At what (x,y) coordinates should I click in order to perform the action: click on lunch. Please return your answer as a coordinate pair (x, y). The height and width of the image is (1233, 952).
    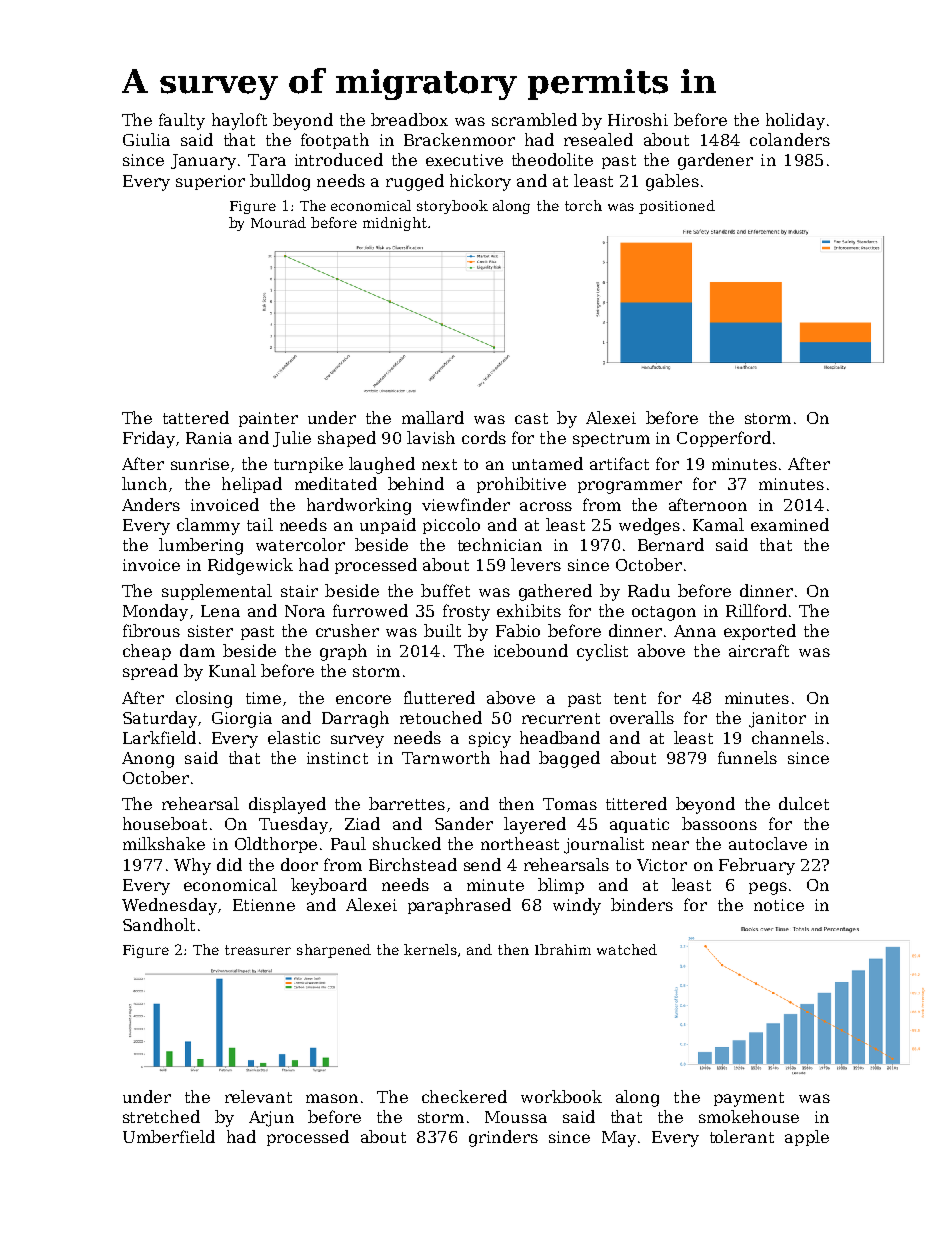
    Looking at the image, I should click on (144, 483).
